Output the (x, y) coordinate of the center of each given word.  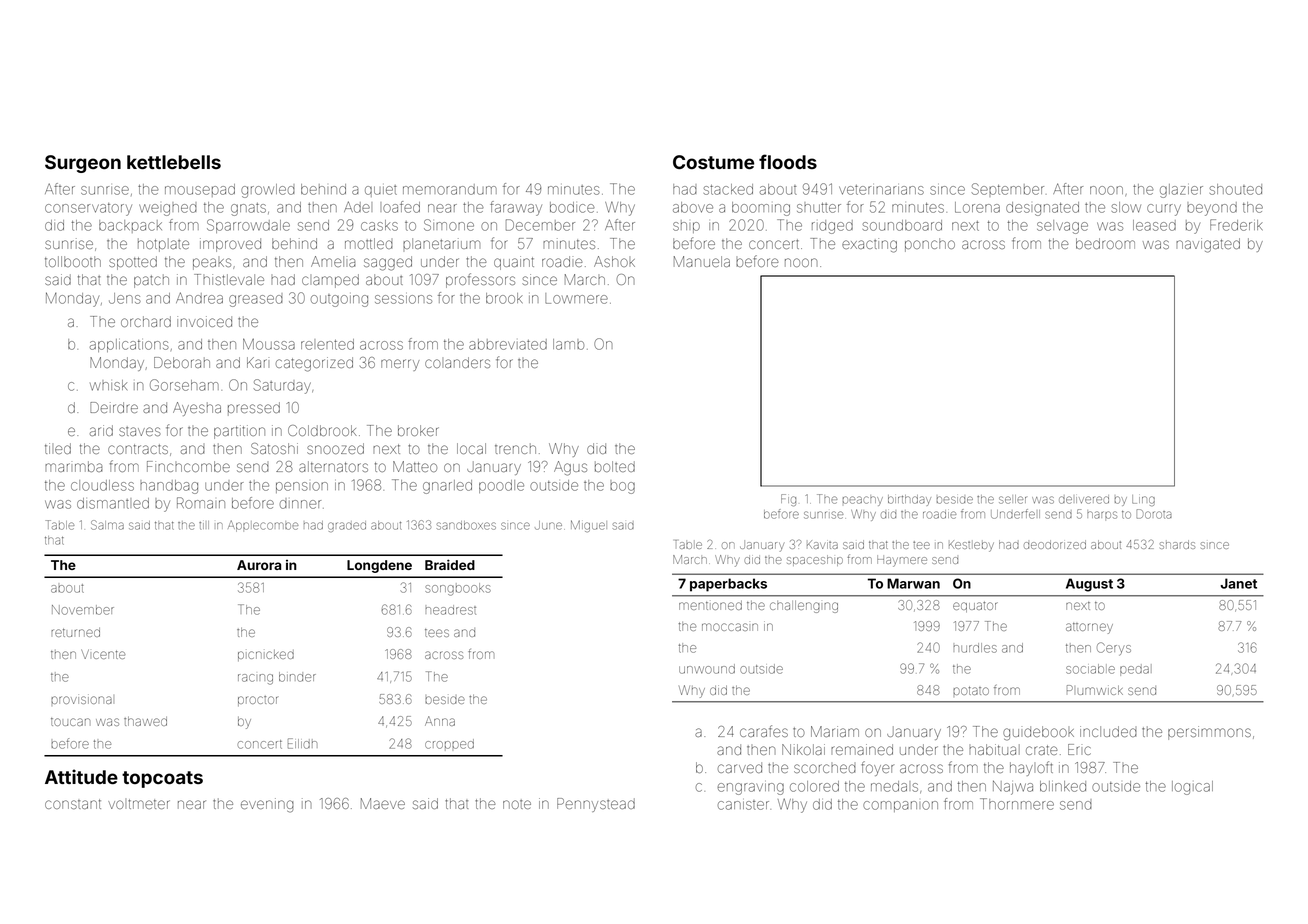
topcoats (162, 779)
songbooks (458, 589)
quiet (381, 191)
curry (1164, 210)
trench (515, 448)
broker (418, 430)
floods (788, 161)
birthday (909, 500)
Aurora (259, 565)
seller (1012, 499)
